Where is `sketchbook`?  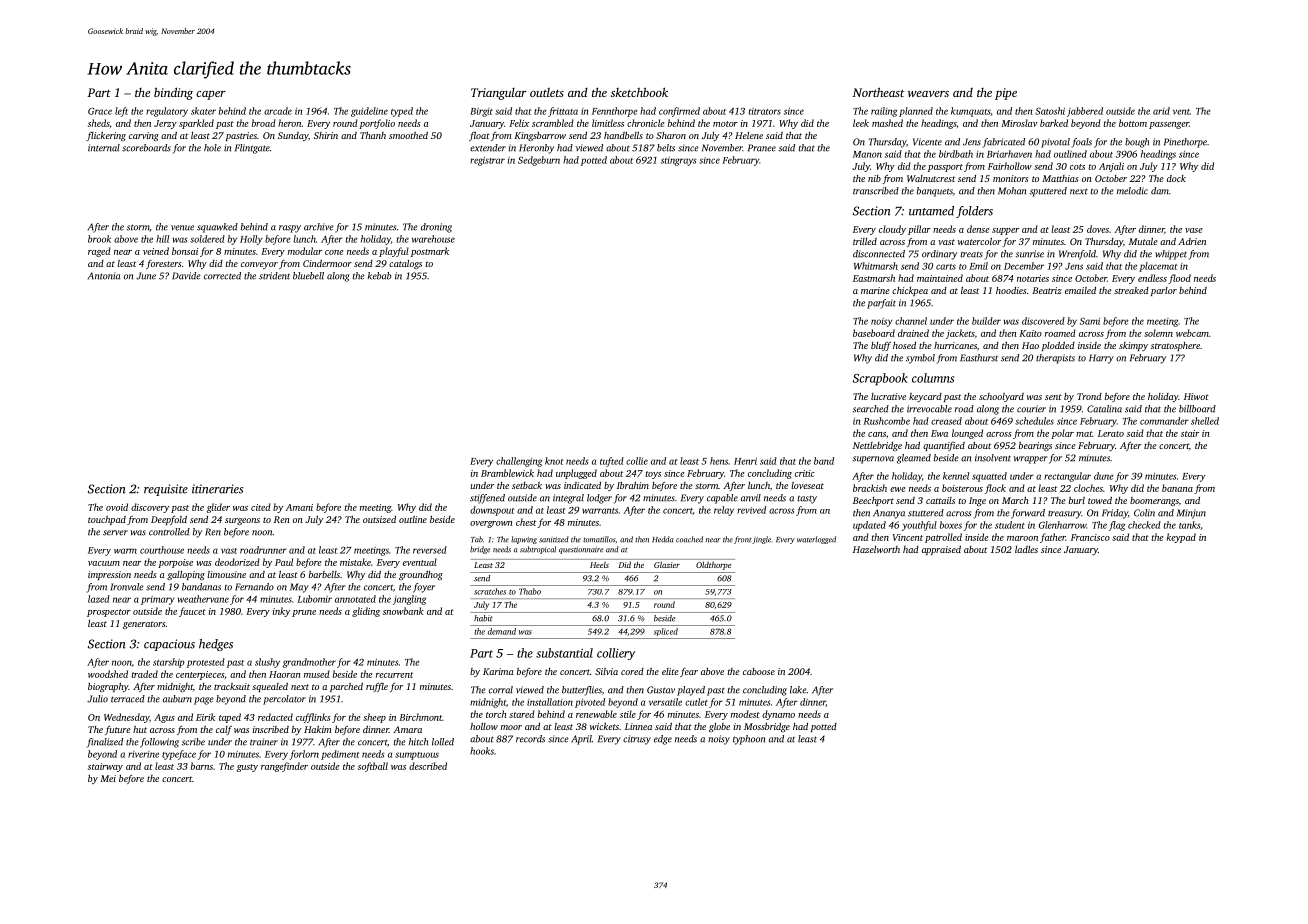
sketchbook is located at coordinates (639, 92).
